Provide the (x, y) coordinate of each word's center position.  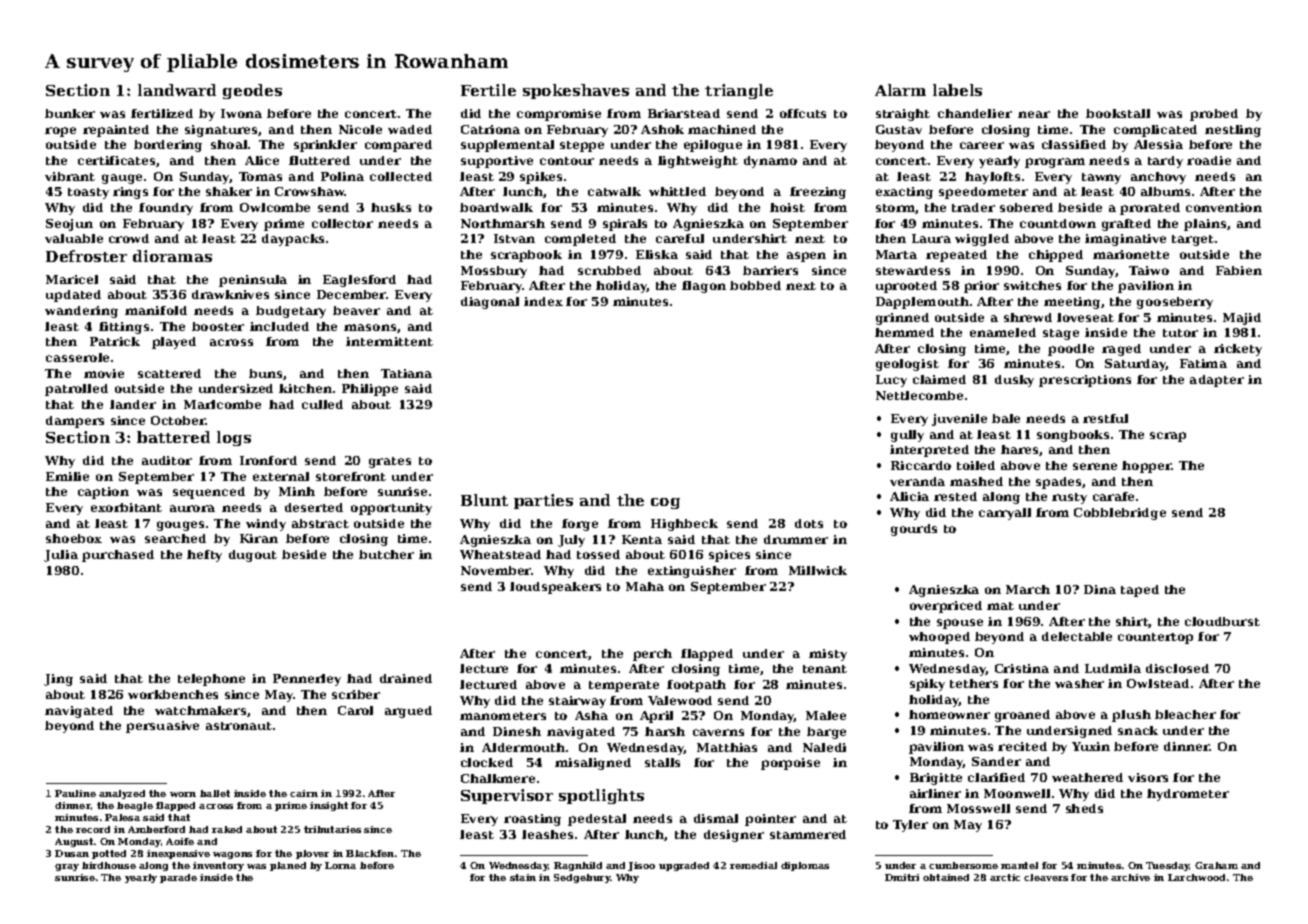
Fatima (1203, 363)
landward (177, 90)
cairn (304, 793)
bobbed (755, 285)
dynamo (770, 162)
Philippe (370, 390)
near (1034, 114)
